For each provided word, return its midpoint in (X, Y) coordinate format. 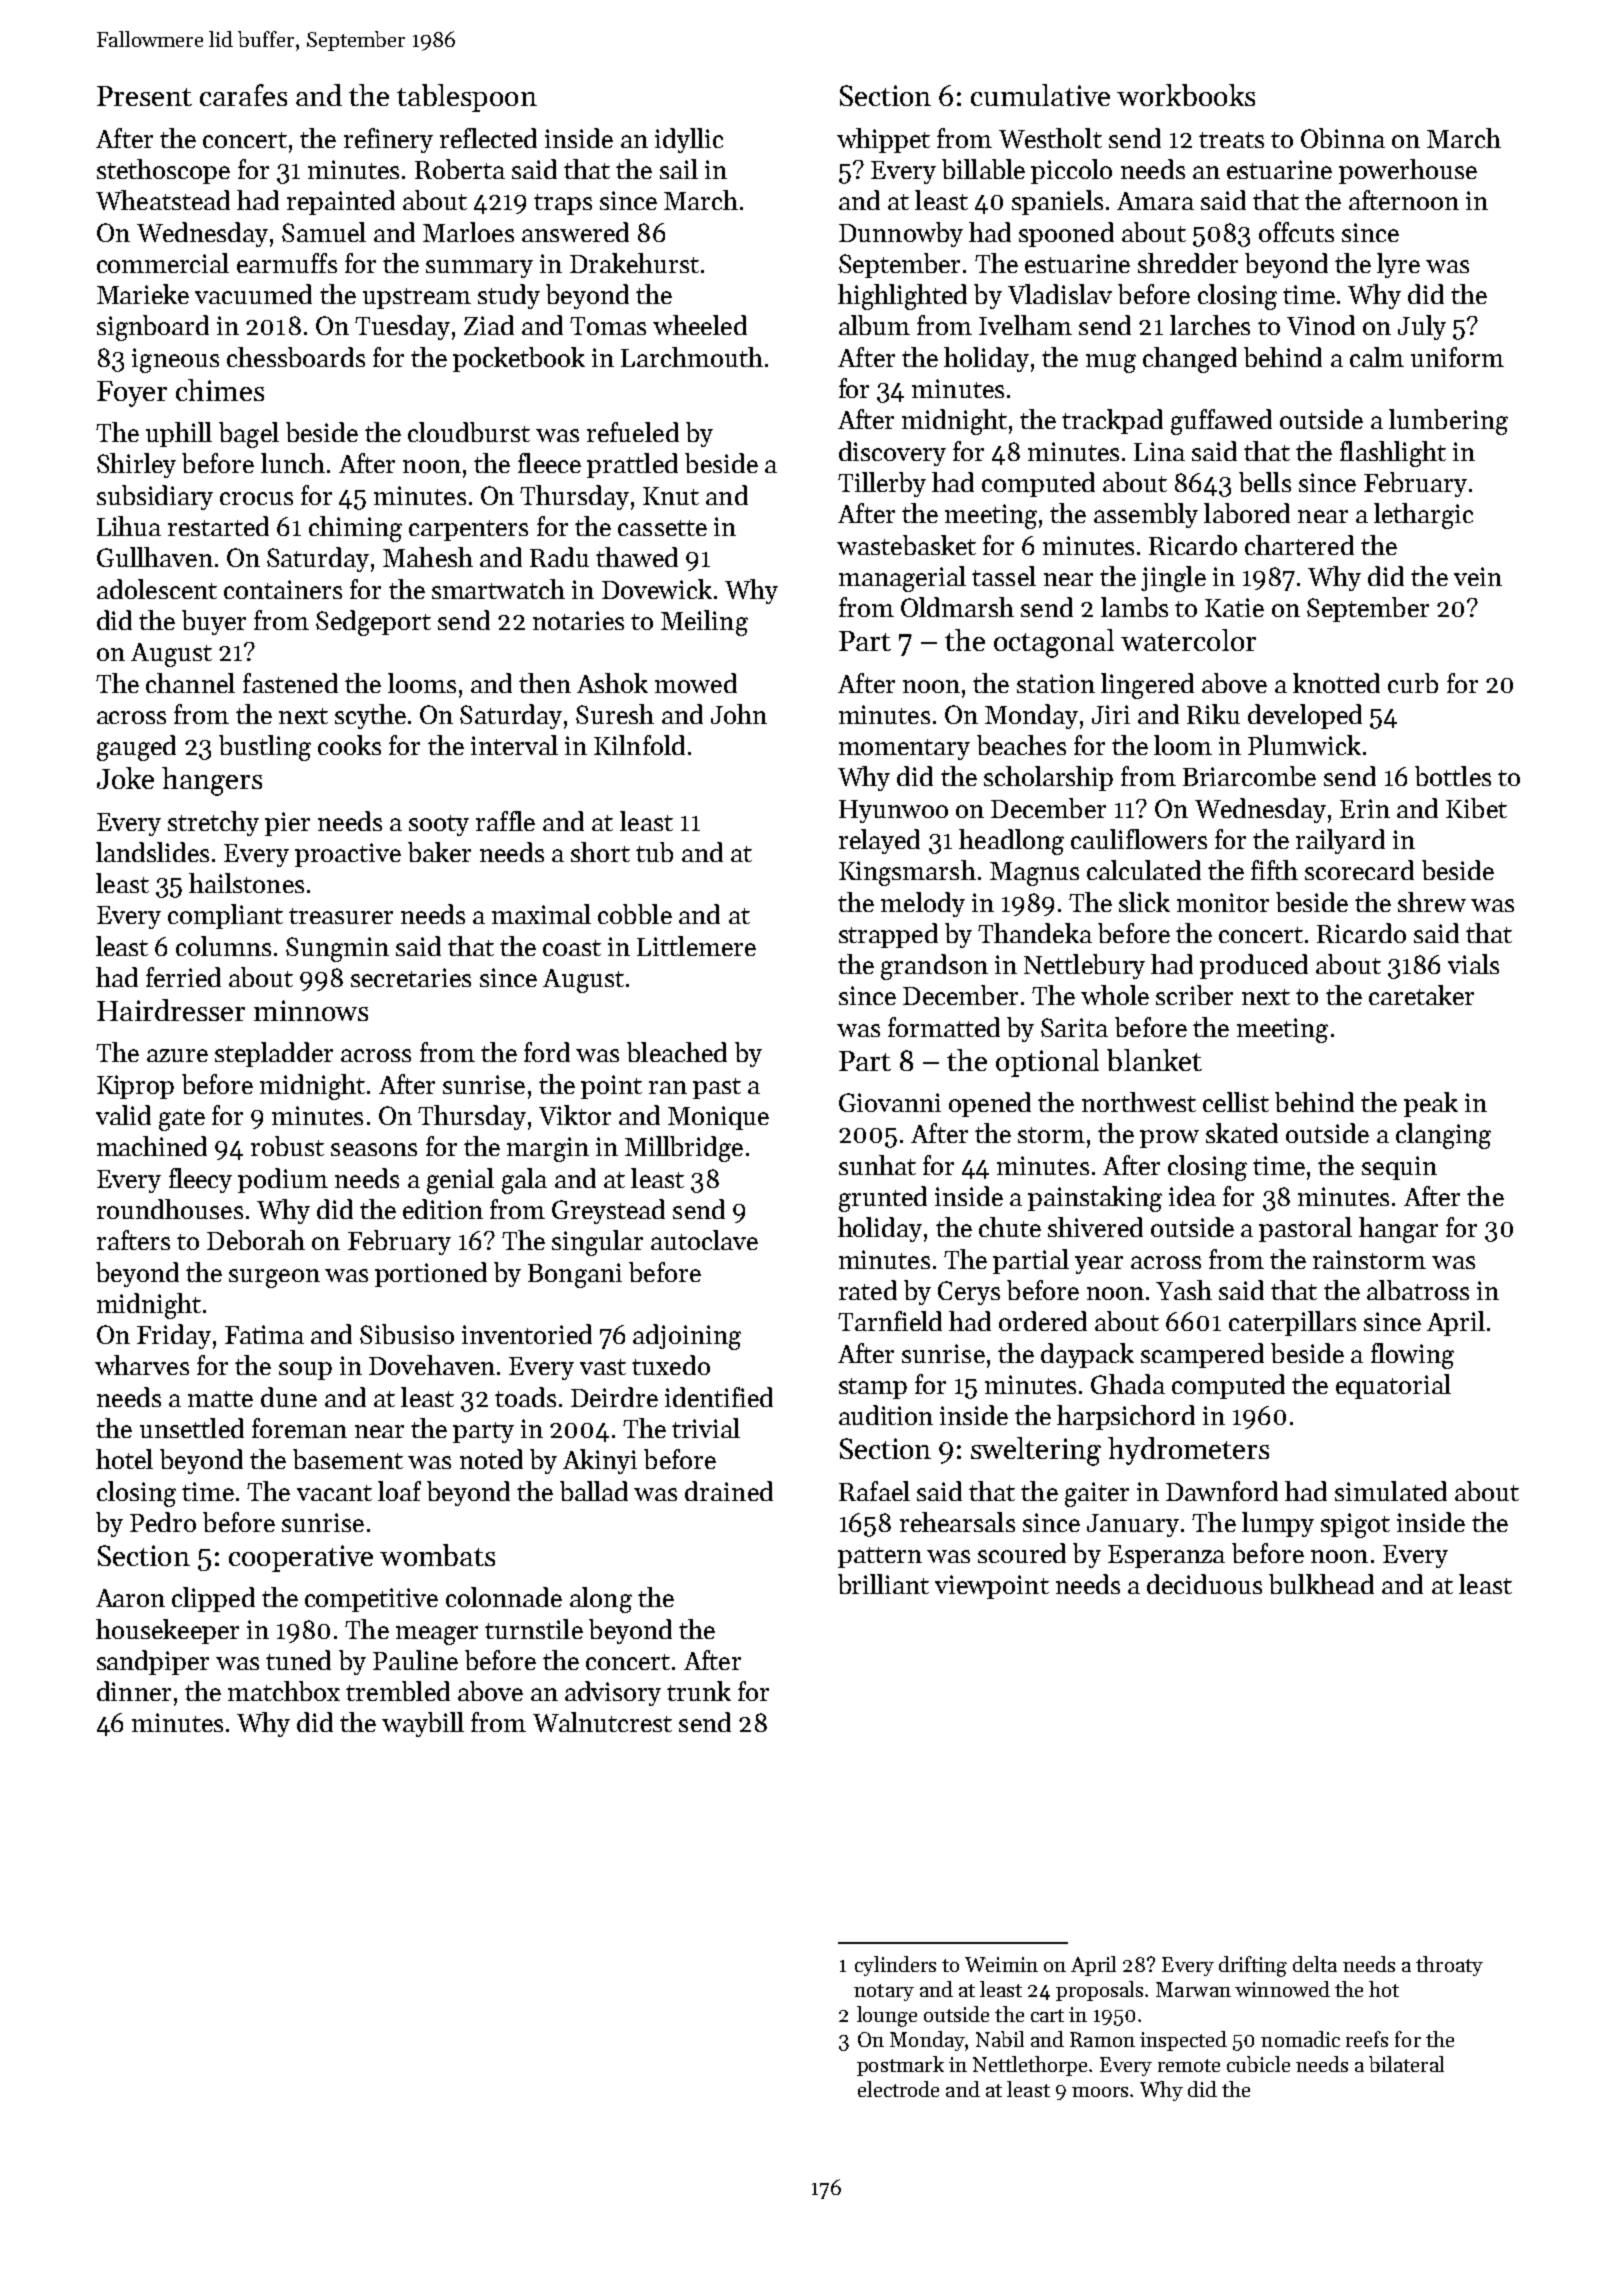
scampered (1202, 1355)
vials (1473, 964)
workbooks (1186, 95)
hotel (124, 1459)
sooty (439, 825)
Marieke (143, 294)
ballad (594, 1491)
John (739, 714)
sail (679, 169)
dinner (134, 1691)
